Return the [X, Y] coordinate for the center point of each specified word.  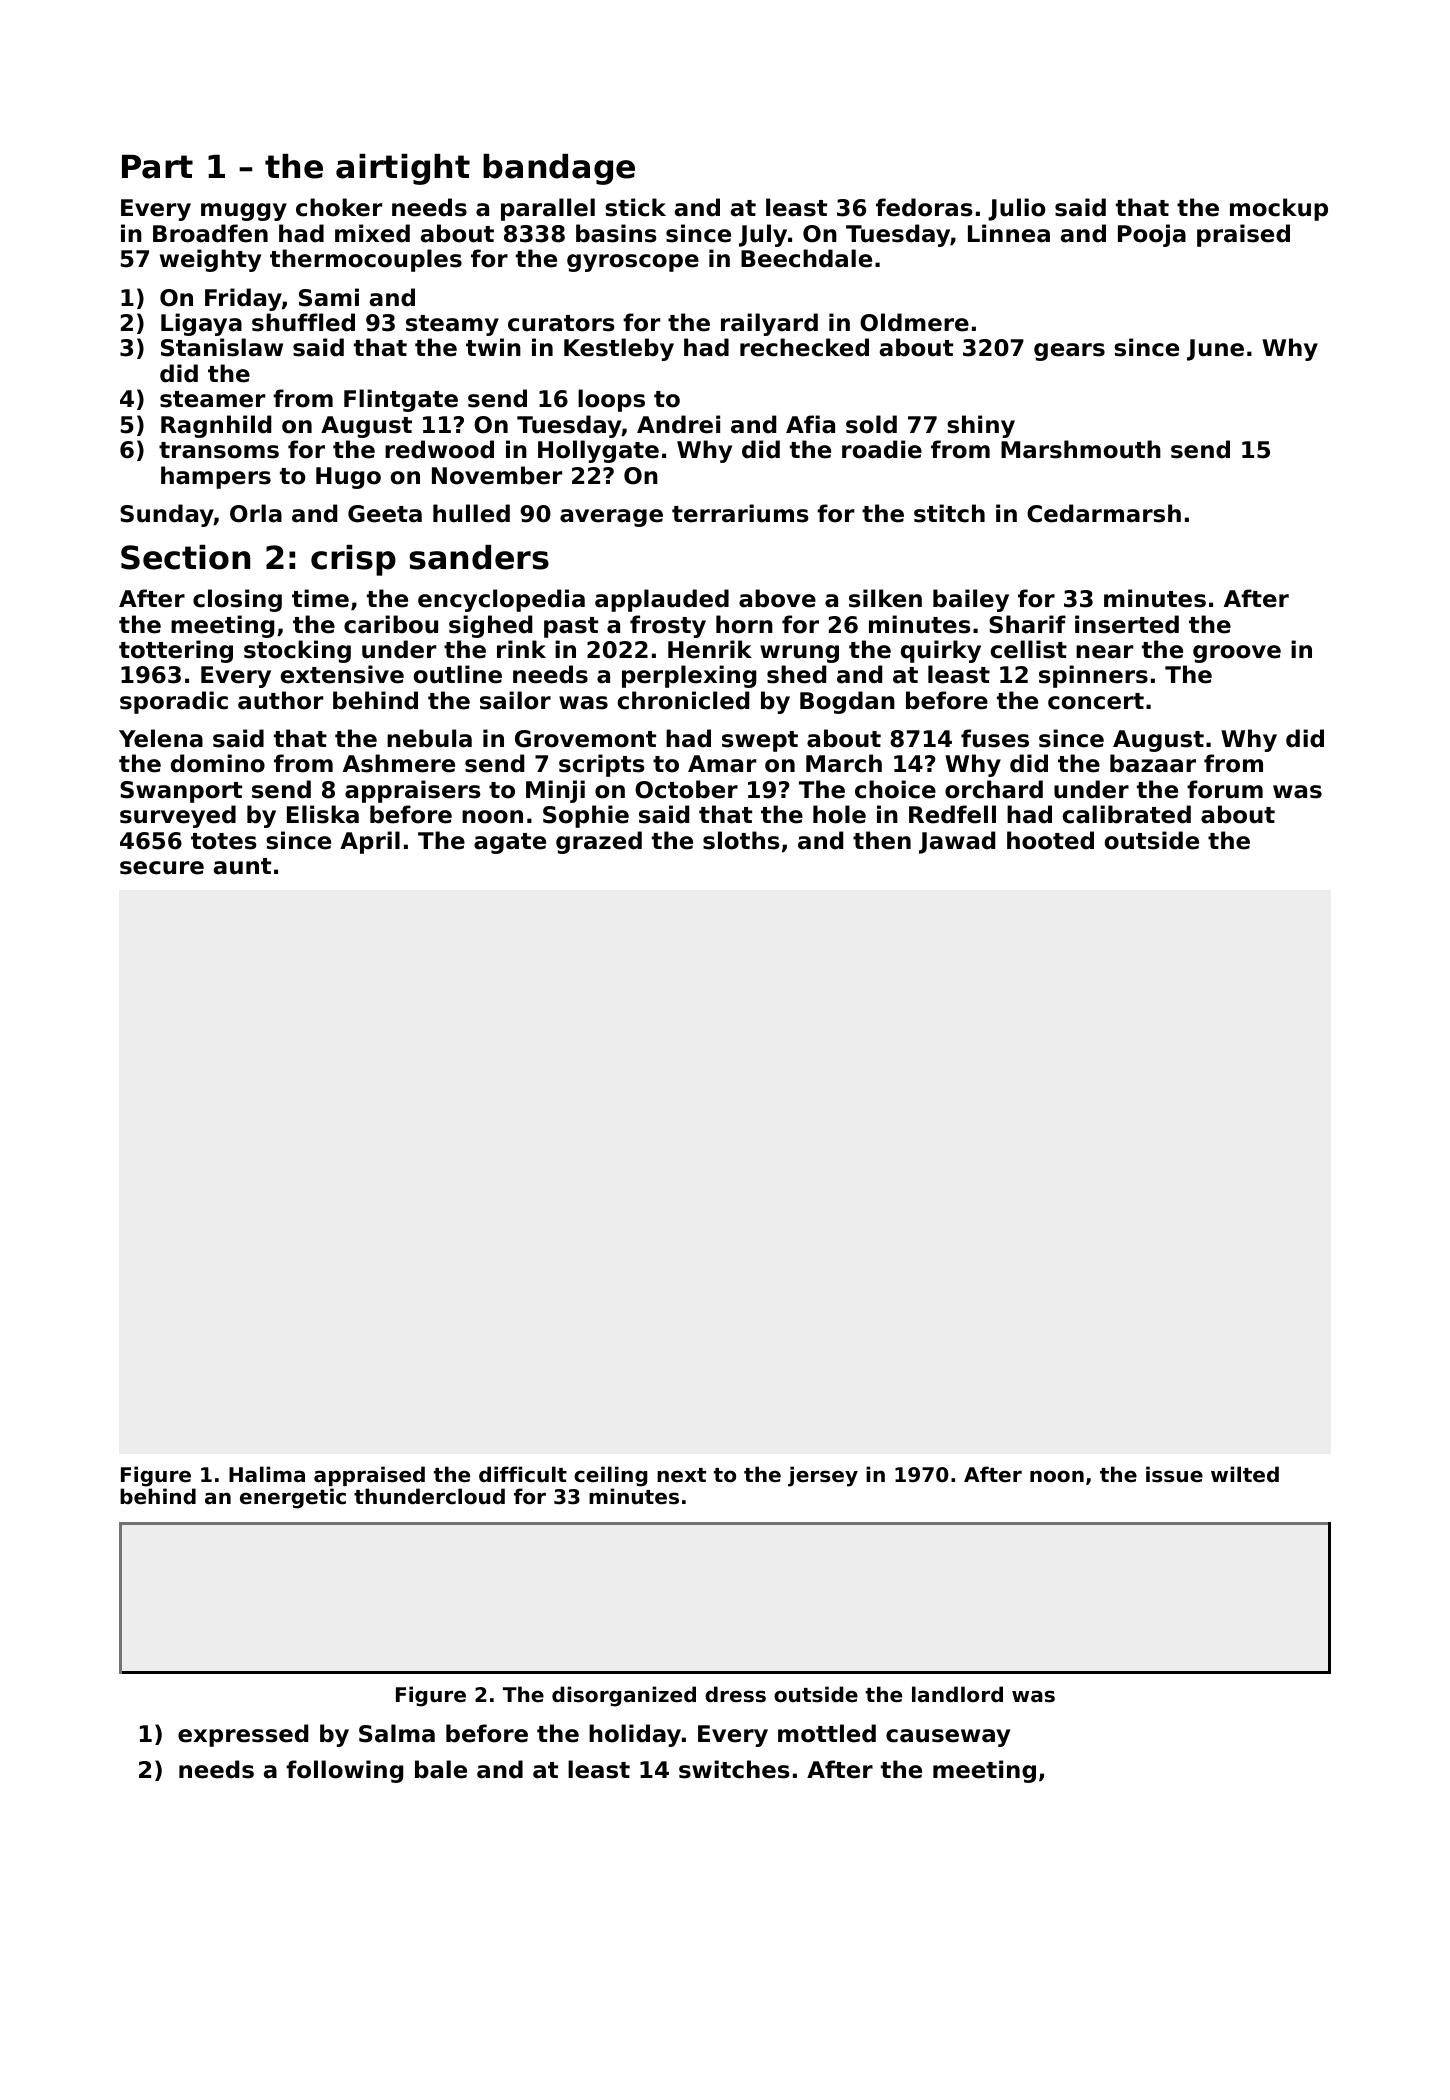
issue [1174, 1474]
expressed [243, 1735]
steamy [452, 325]
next [681, 1475]
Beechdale [806, 258]
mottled [827, 1733]
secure [162, 868]
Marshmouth [1081, 449]
